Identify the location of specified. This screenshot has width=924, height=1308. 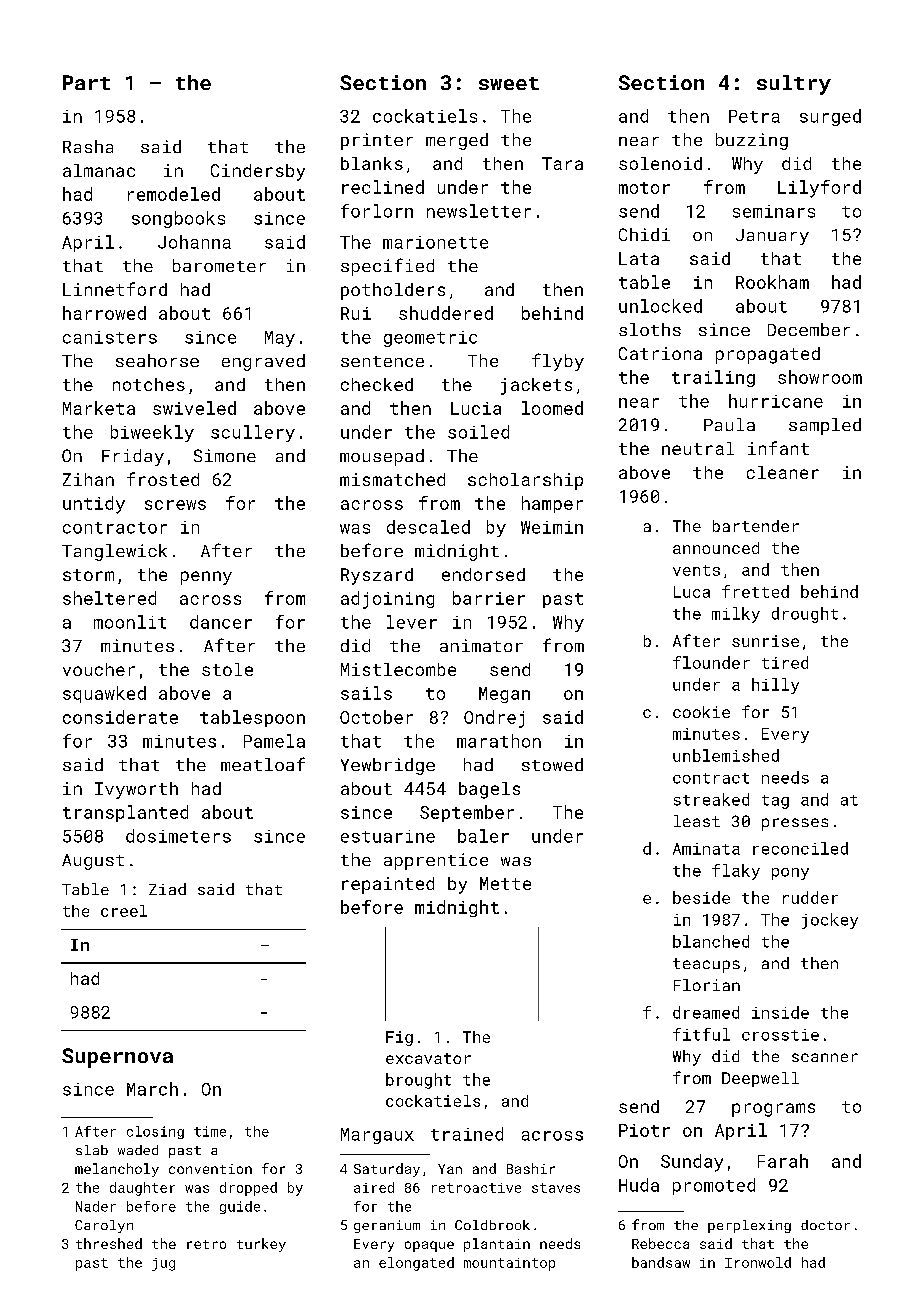
(387, 267).
